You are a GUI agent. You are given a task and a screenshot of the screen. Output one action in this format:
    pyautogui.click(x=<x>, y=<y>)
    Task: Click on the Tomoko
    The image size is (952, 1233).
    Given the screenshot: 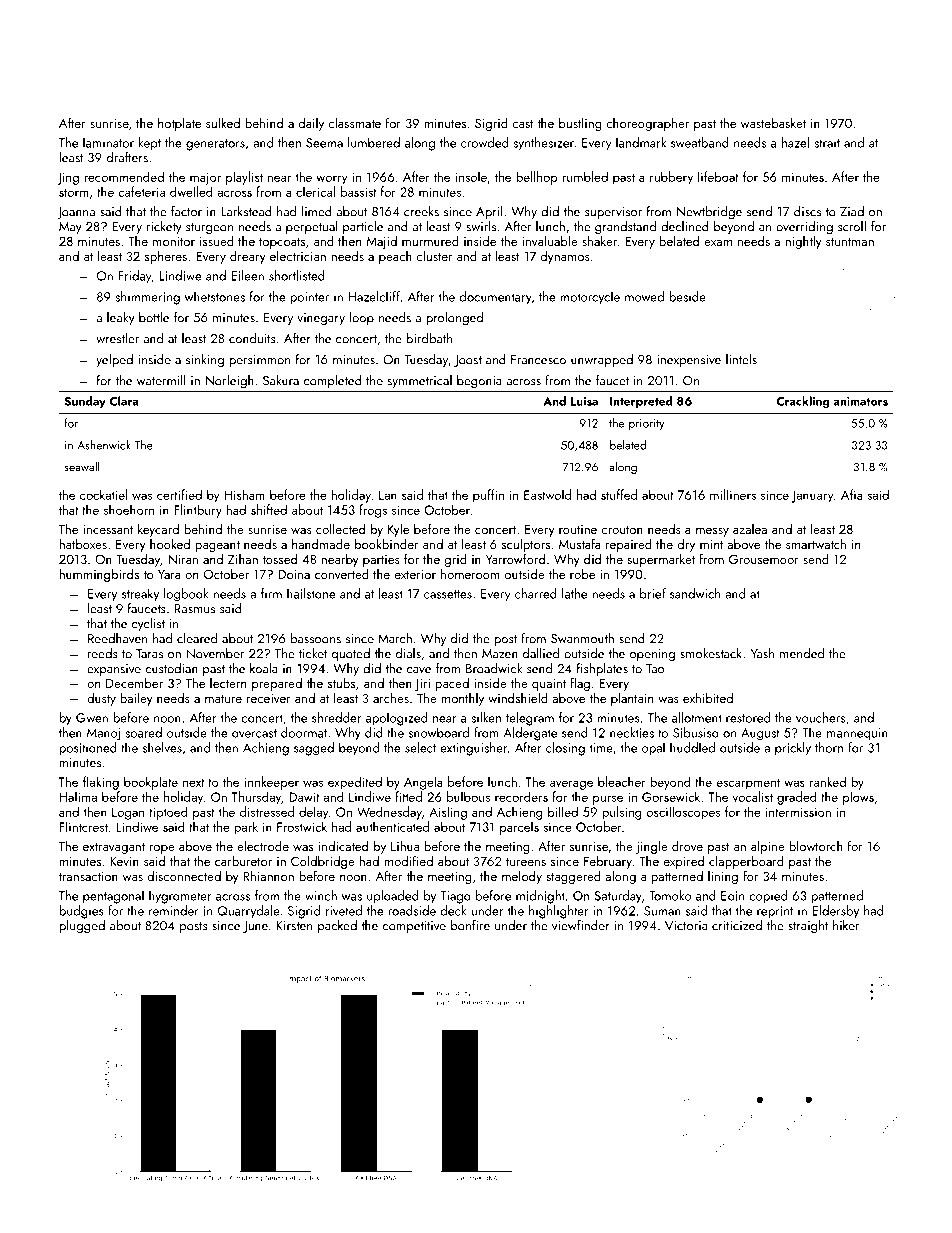 What is the action you would take?
    pyautogui.click(x=670, y=895)
